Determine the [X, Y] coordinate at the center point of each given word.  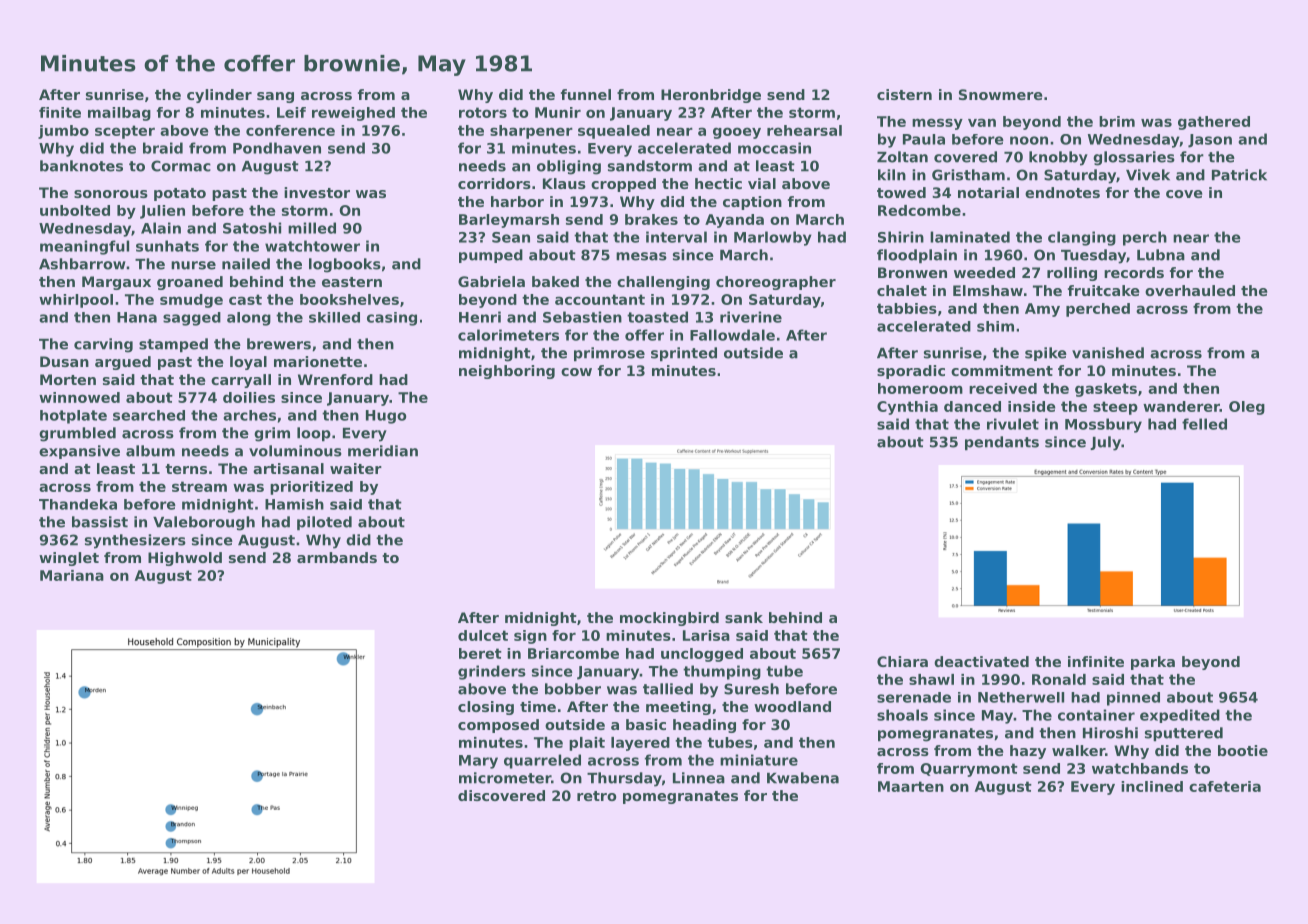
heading [704, 726]
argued [123, 363]
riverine [751, 317]
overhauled [1190, 290]
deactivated [981, 661]
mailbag [119, 114]
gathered [1214, 123]
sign [530, 637]
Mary [478, 762]
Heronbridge [711, 96]
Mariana [72, 575]
